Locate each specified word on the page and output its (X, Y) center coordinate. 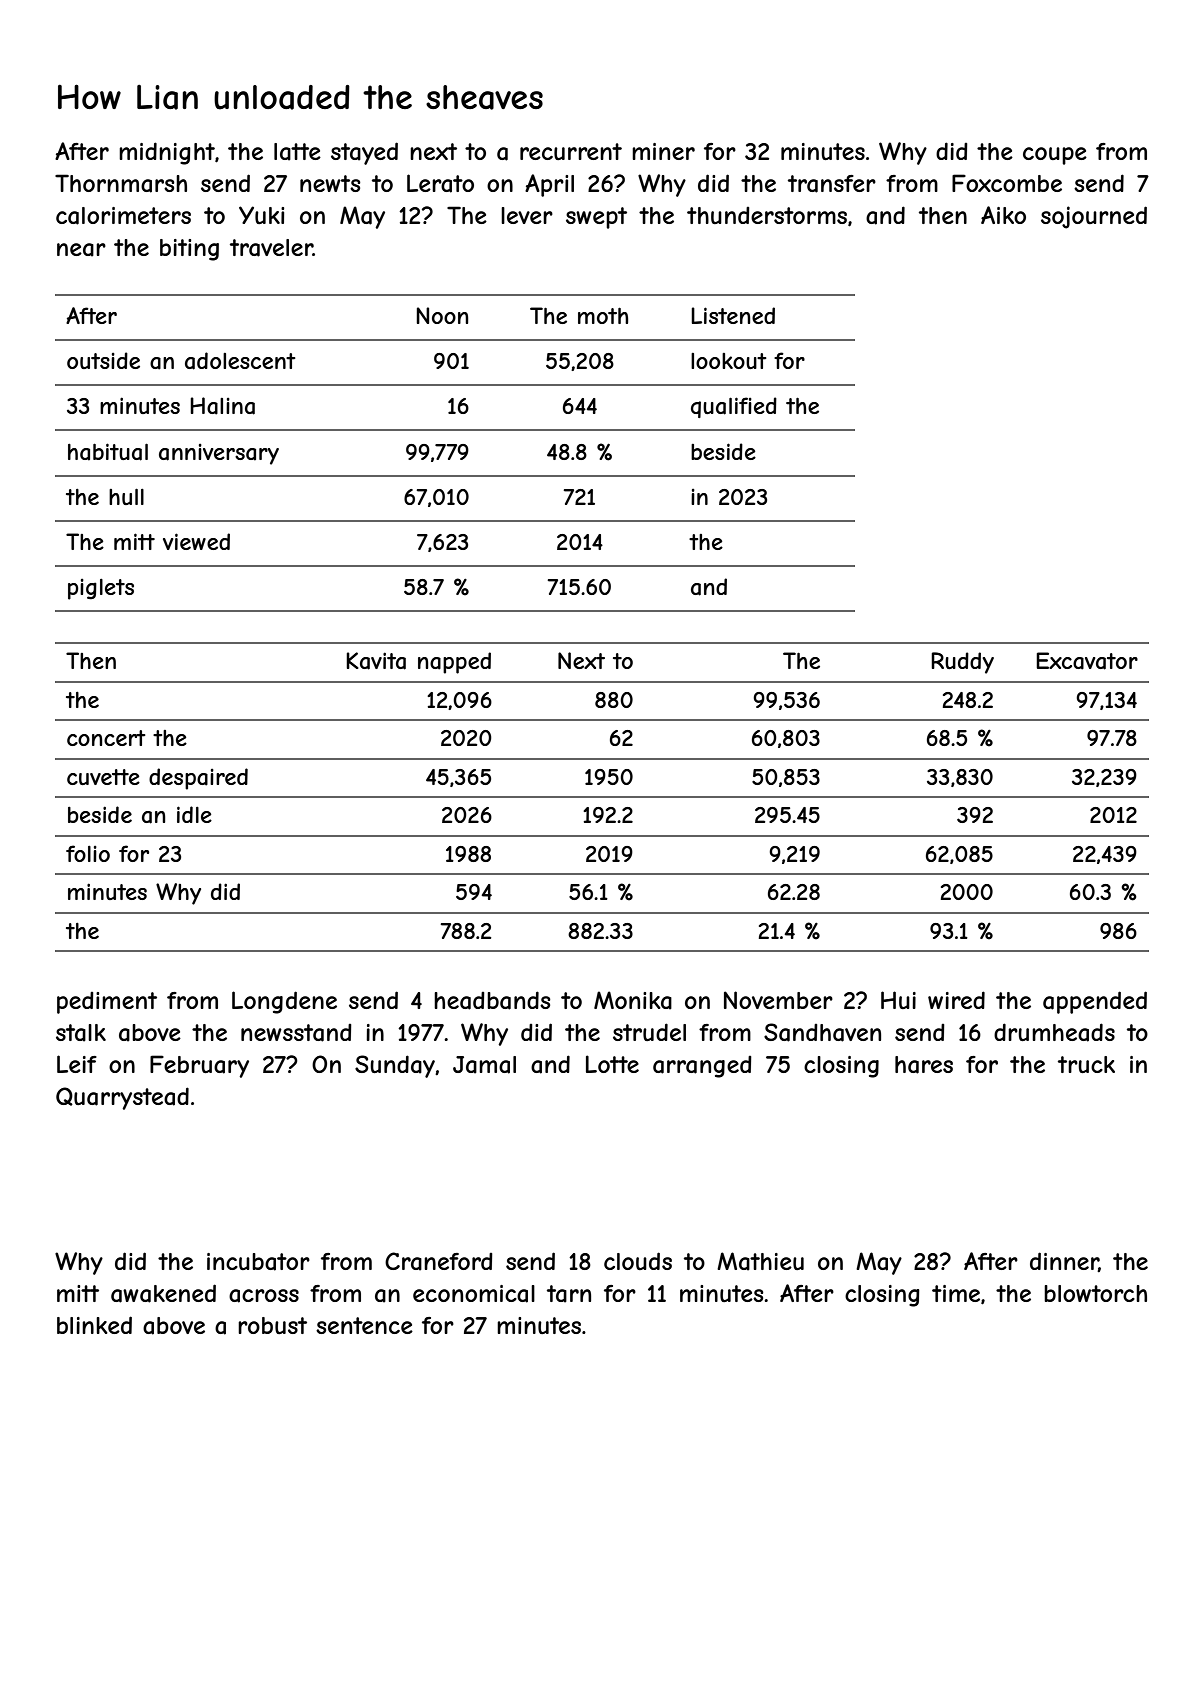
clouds (638, 1261)
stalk (81, 1033)
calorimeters (123, 216)
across (264, 1296)
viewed (196, 541)
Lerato (440, 183)
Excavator (1087, 661)
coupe (1055, 156)
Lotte (612, 1064)
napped (454, 663)
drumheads (1054, 1032)
